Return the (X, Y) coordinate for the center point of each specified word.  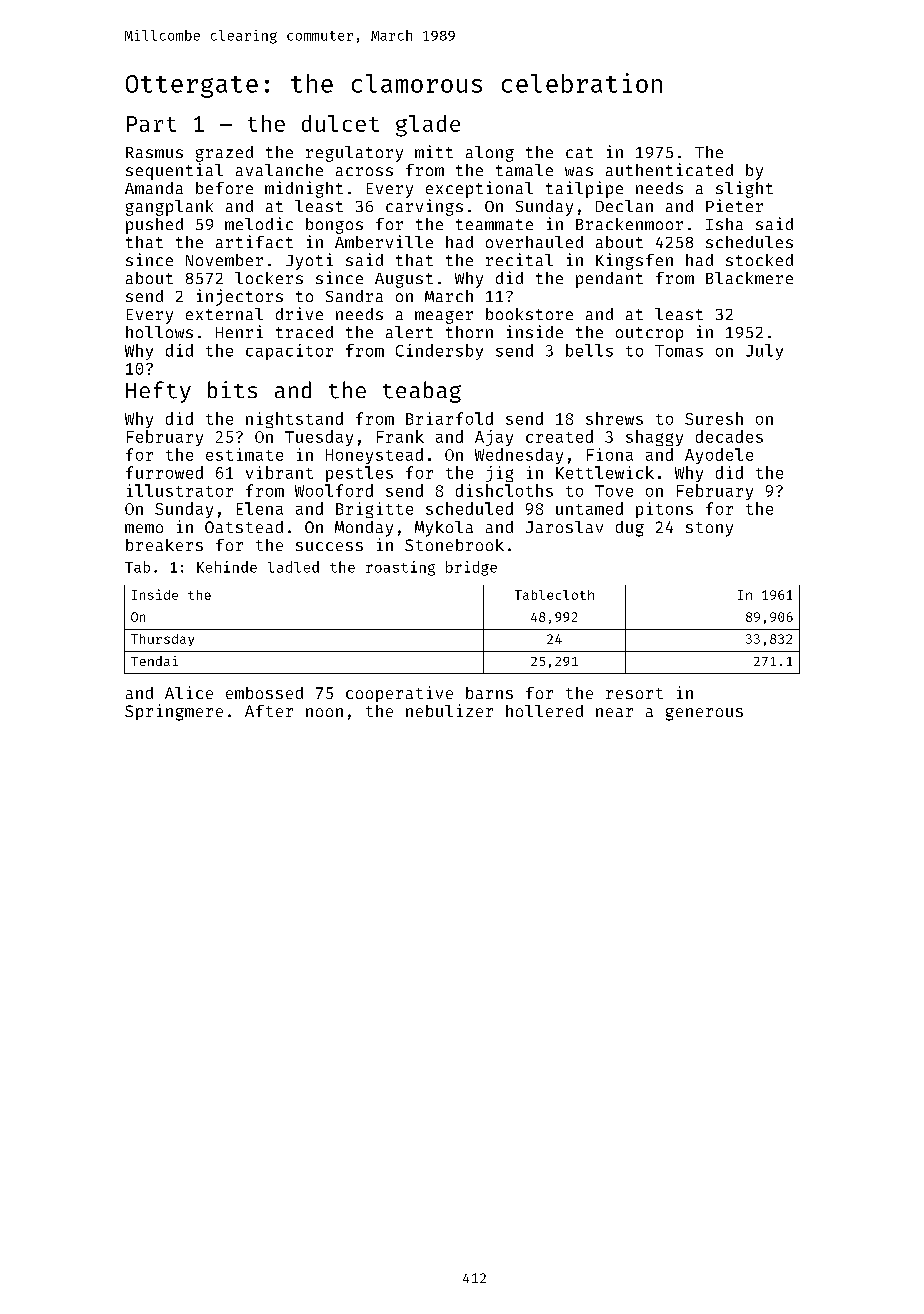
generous (704, 714)
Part (151, 124)
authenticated (669, 169)
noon (324, 712)
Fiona (610, 454)
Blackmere (749, 278)
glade (428, 126)
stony (709, 529)
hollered (544, 711)
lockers (269, 278)
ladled (293, 567)
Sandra (354, 296)
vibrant (279, 472)
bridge (471, 568)
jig (499, 474)
